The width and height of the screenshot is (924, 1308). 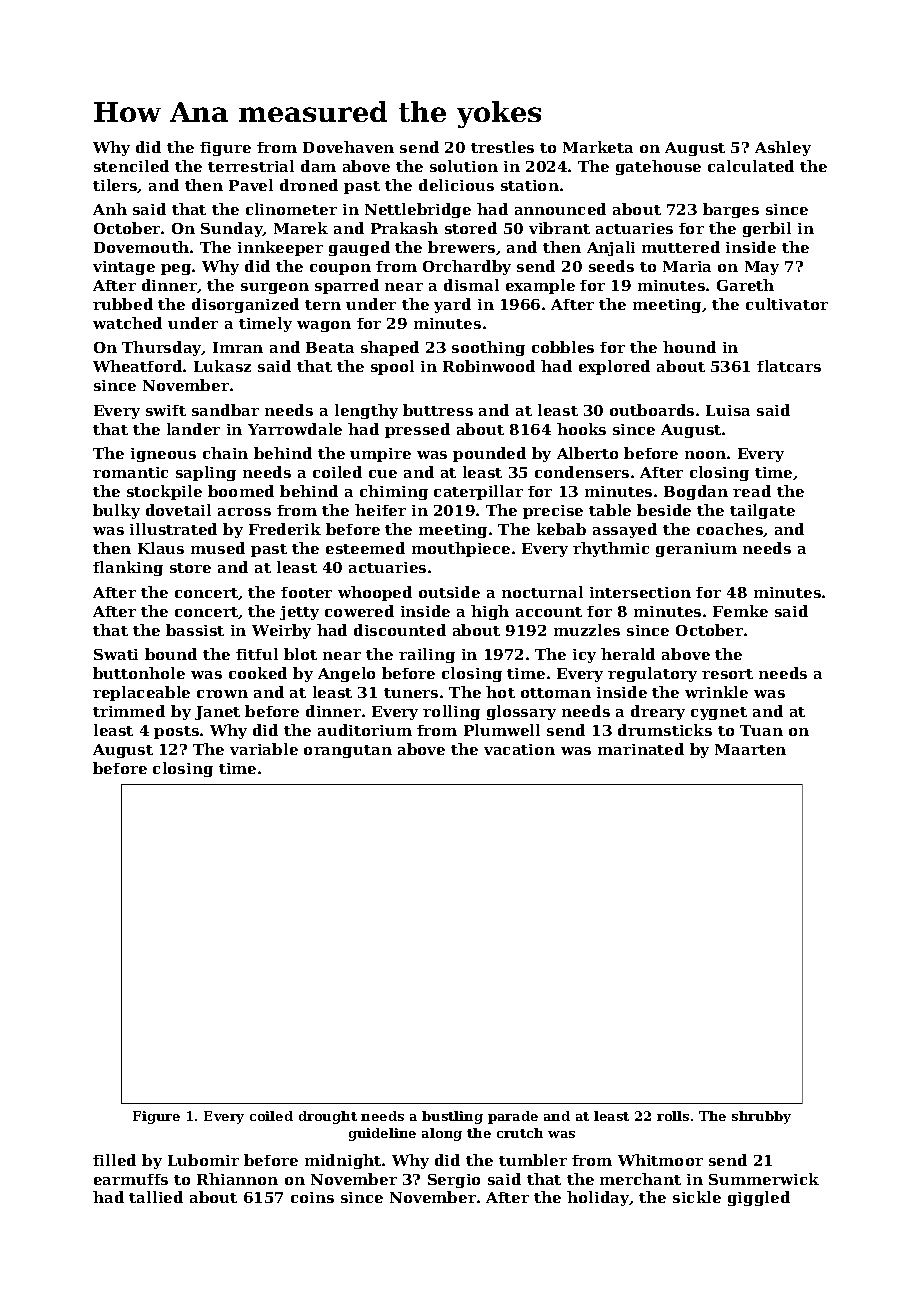 What do you see at coordinates (237, 1179) in the screenshot?
I see `Rhiannon` at bounding box center [237, 1179].
